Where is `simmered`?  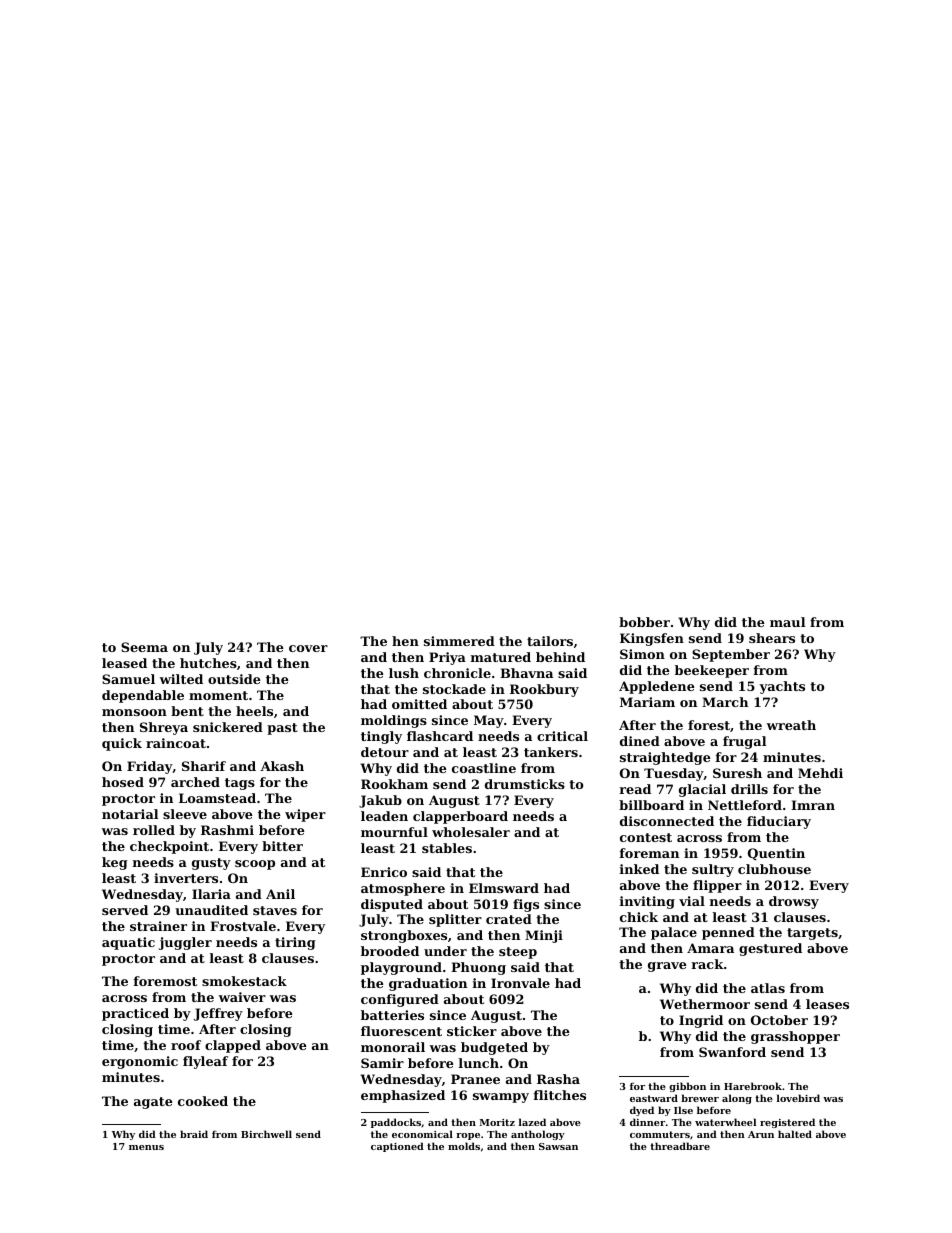
simmered is located at coordinates (459, 641).
